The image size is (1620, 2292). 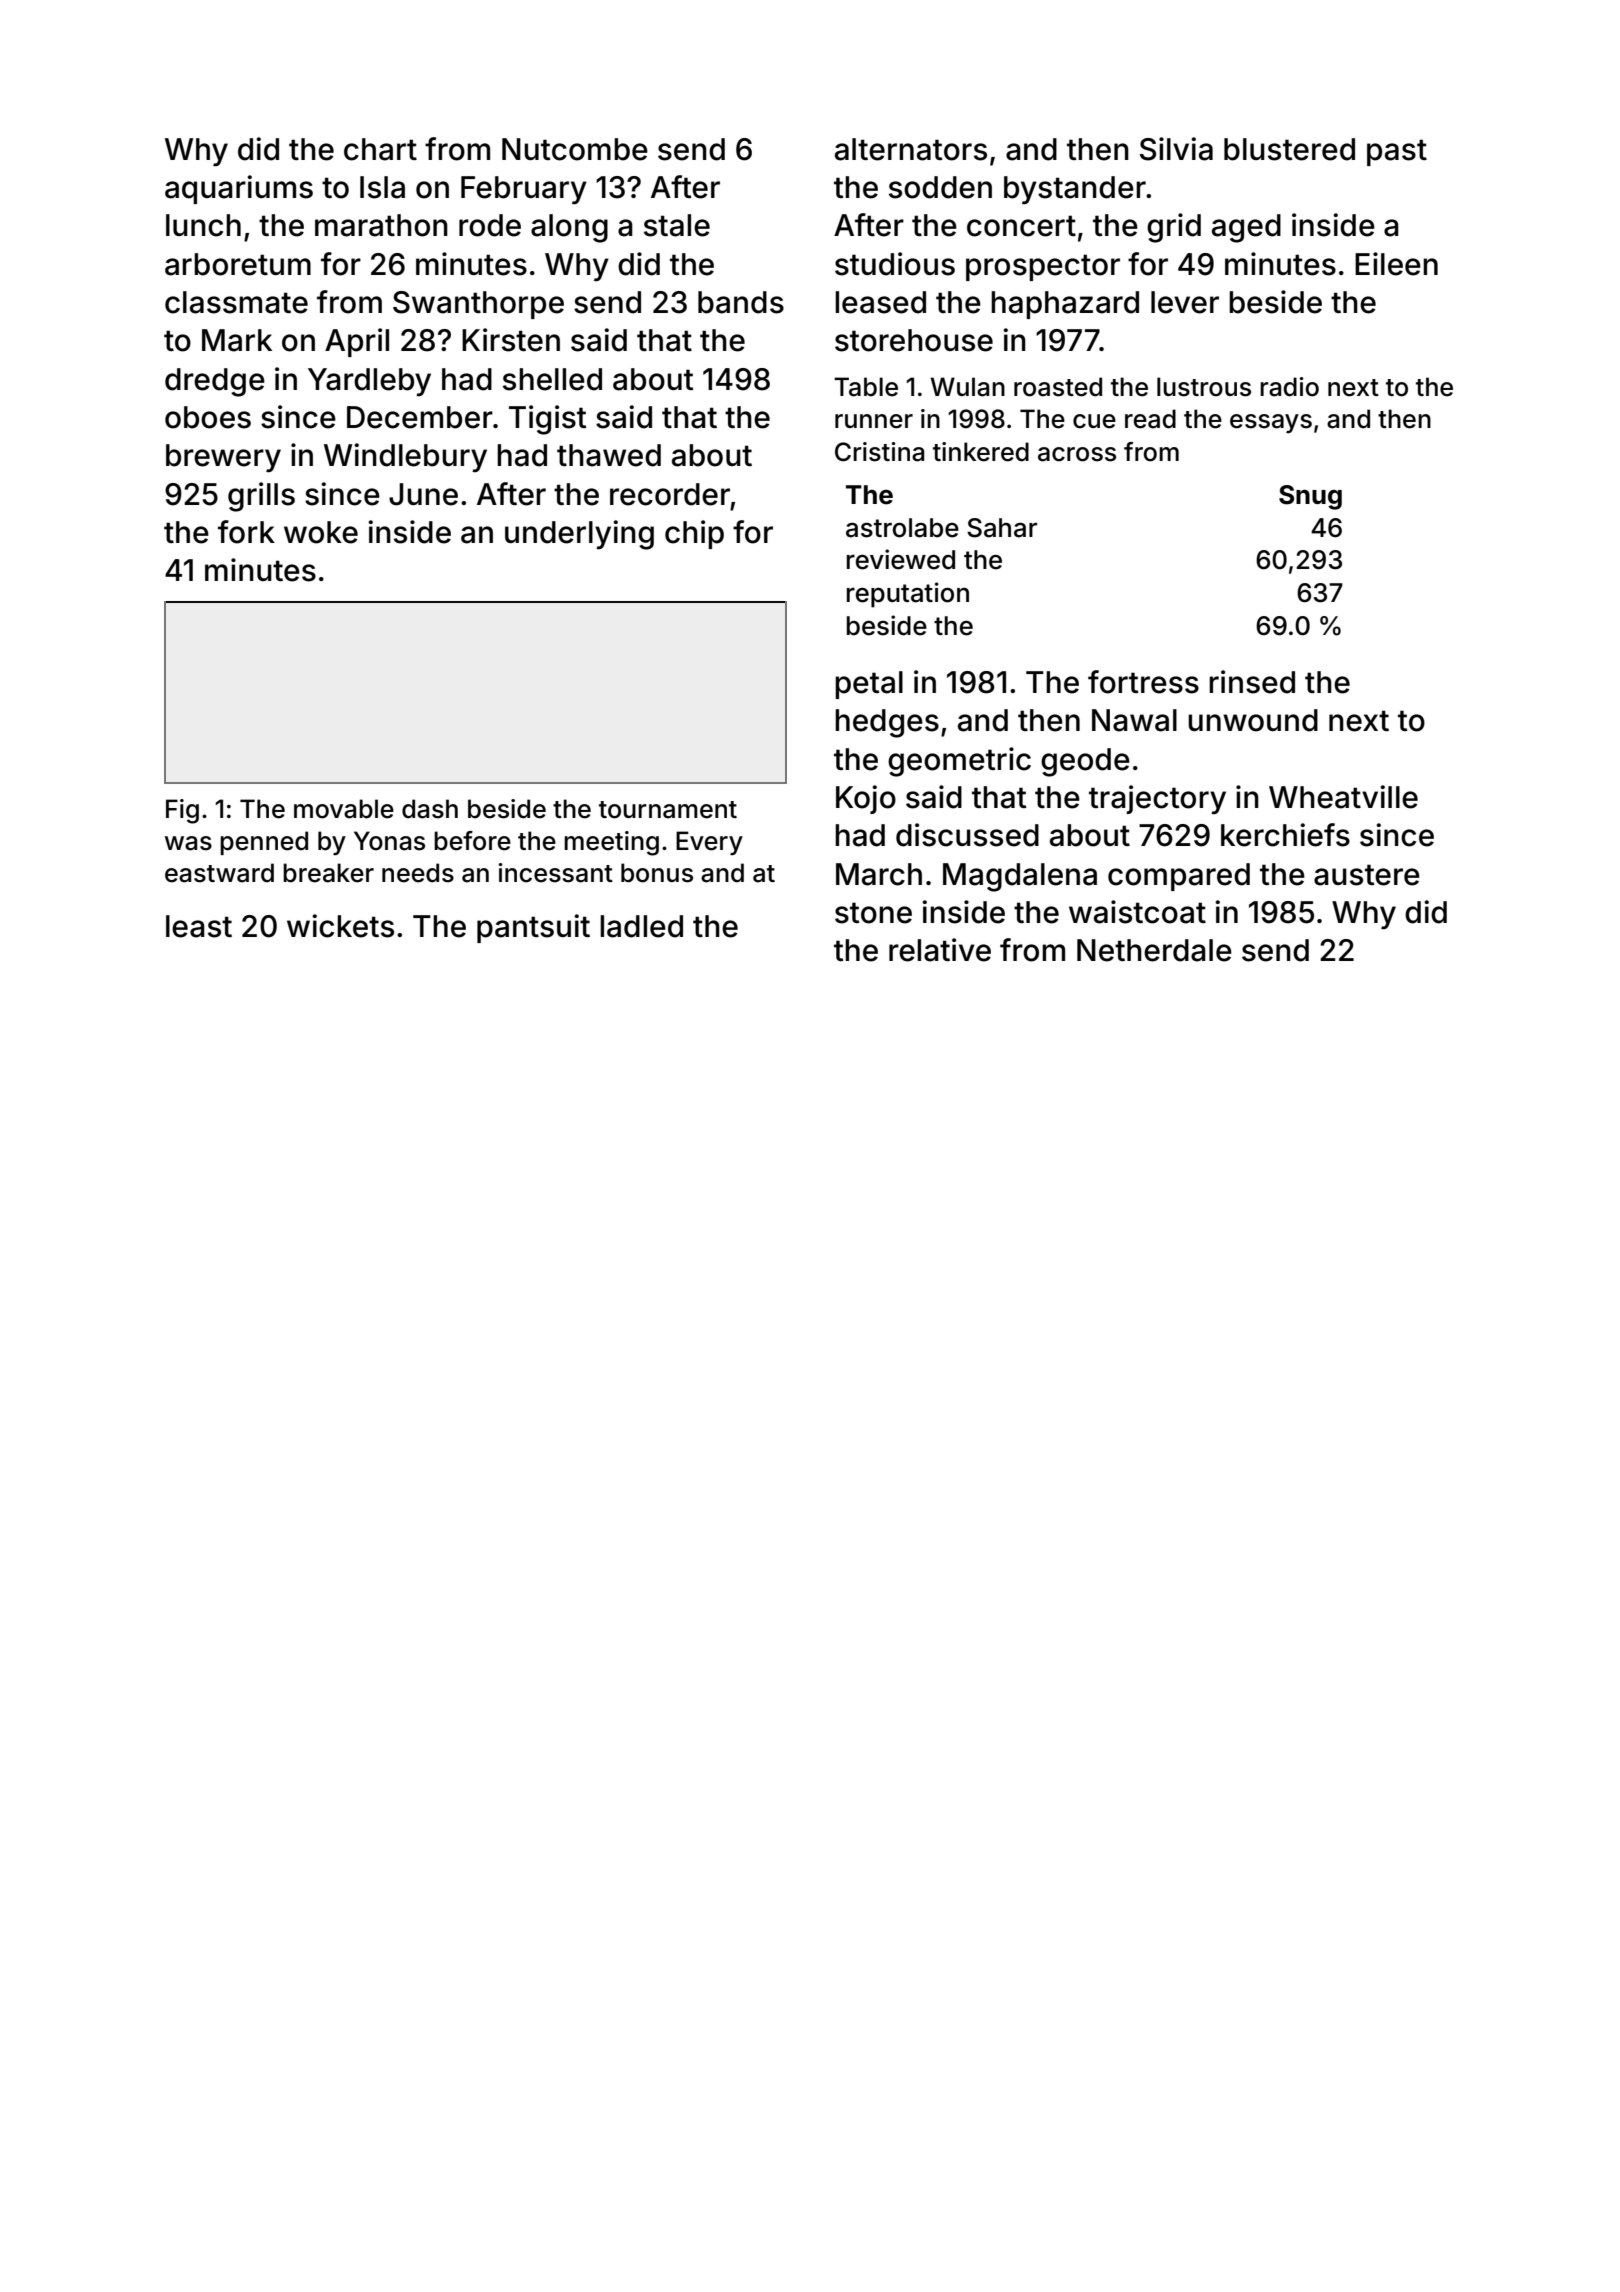 I want to click on March, so click(x=879, y=874).
